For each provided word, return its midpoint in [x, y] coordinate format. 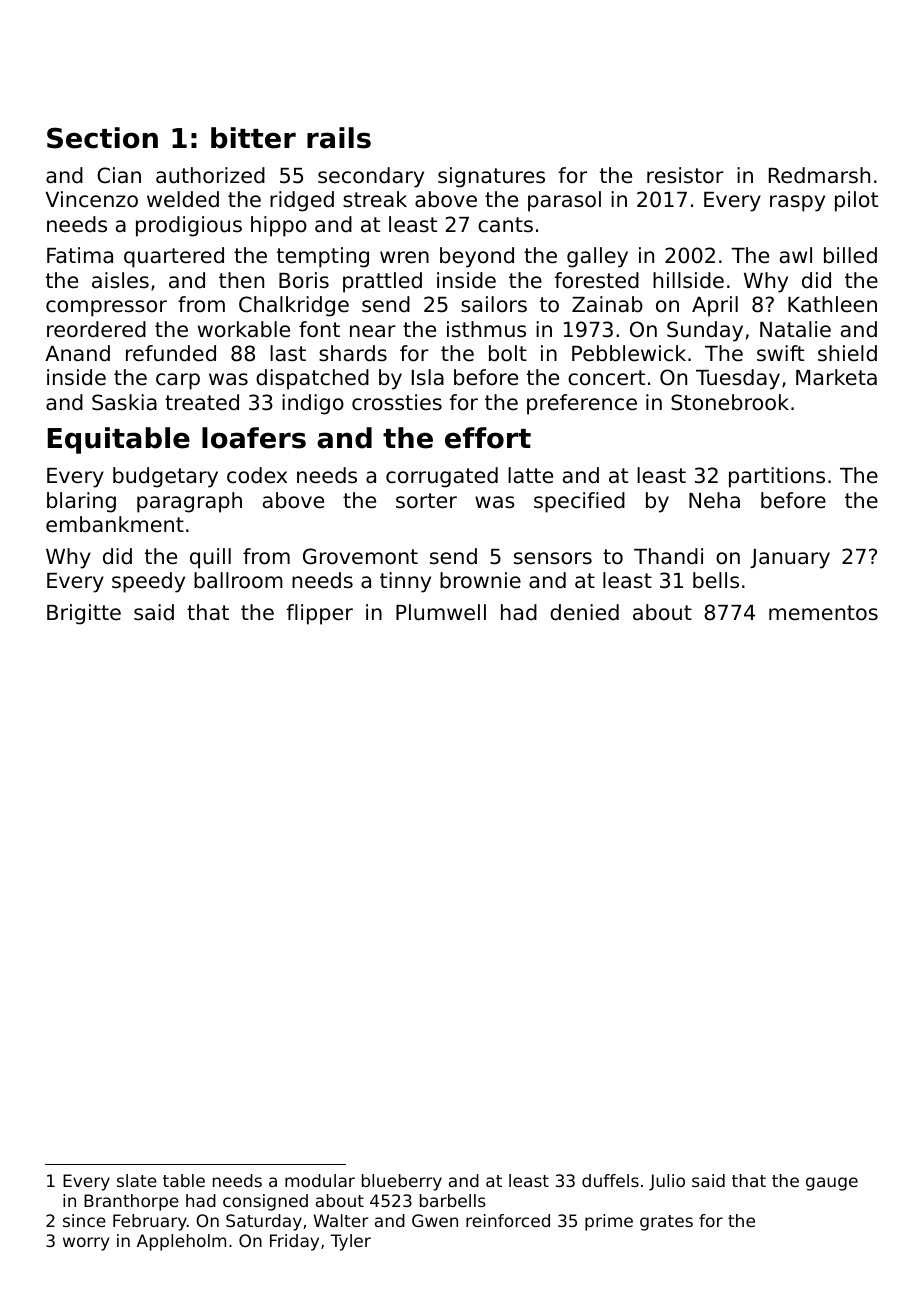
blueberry [402, 1182]
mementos [823, 613]
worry [86, 1244]
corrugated [442, 477]
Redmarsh [819, 175]
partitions [777, 477]
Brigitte [84, 614]
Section [102, 138]
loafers [254, 438]
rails [339, 138]
